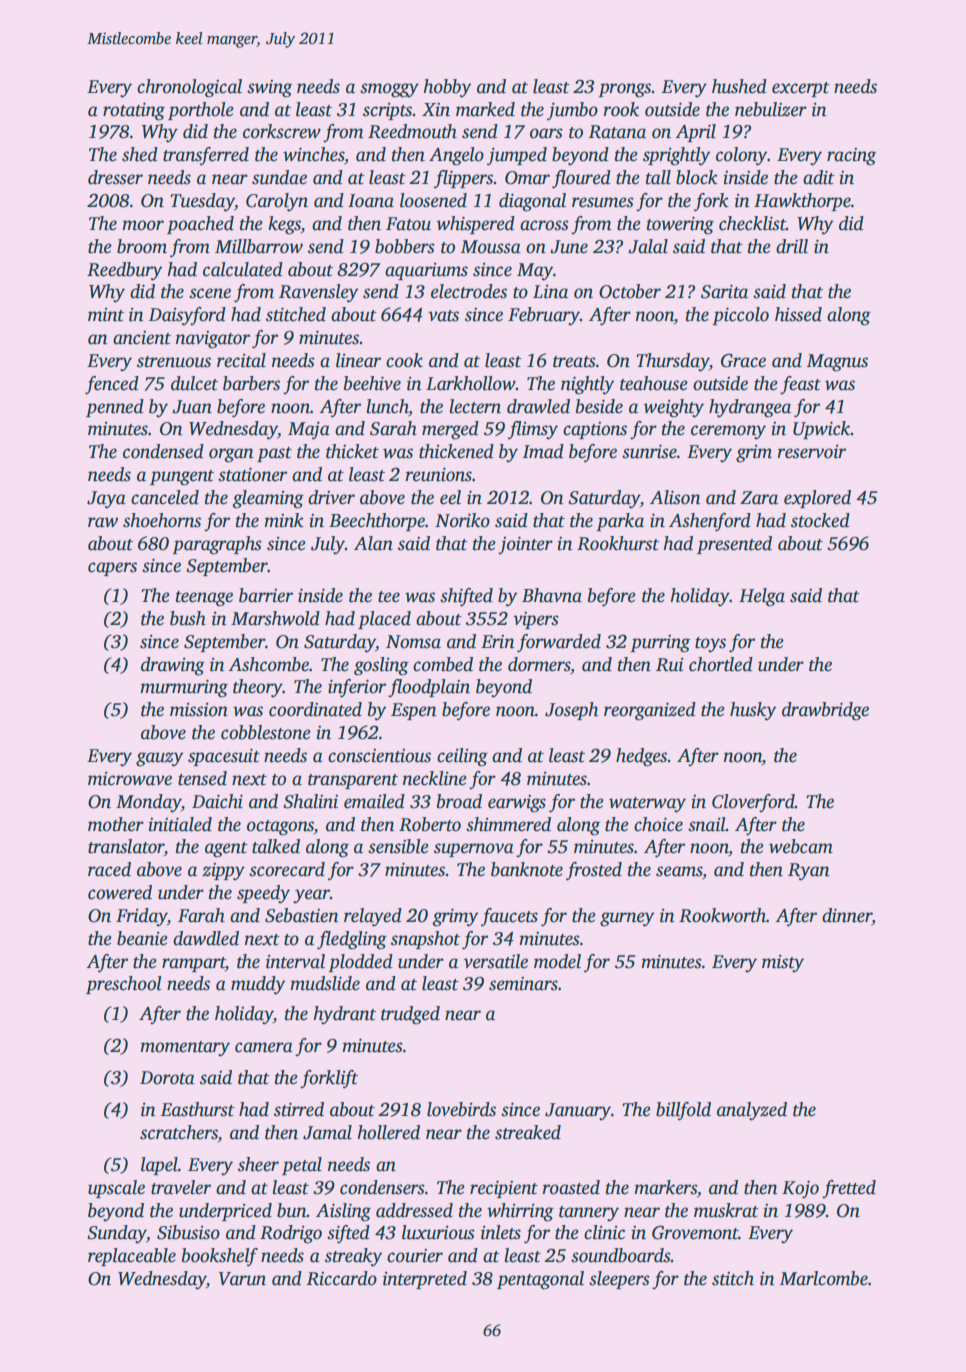  What do you see at coordinates (447, 88) in the screenshot?
I see `hobby` at bounding box center [447, 88].
